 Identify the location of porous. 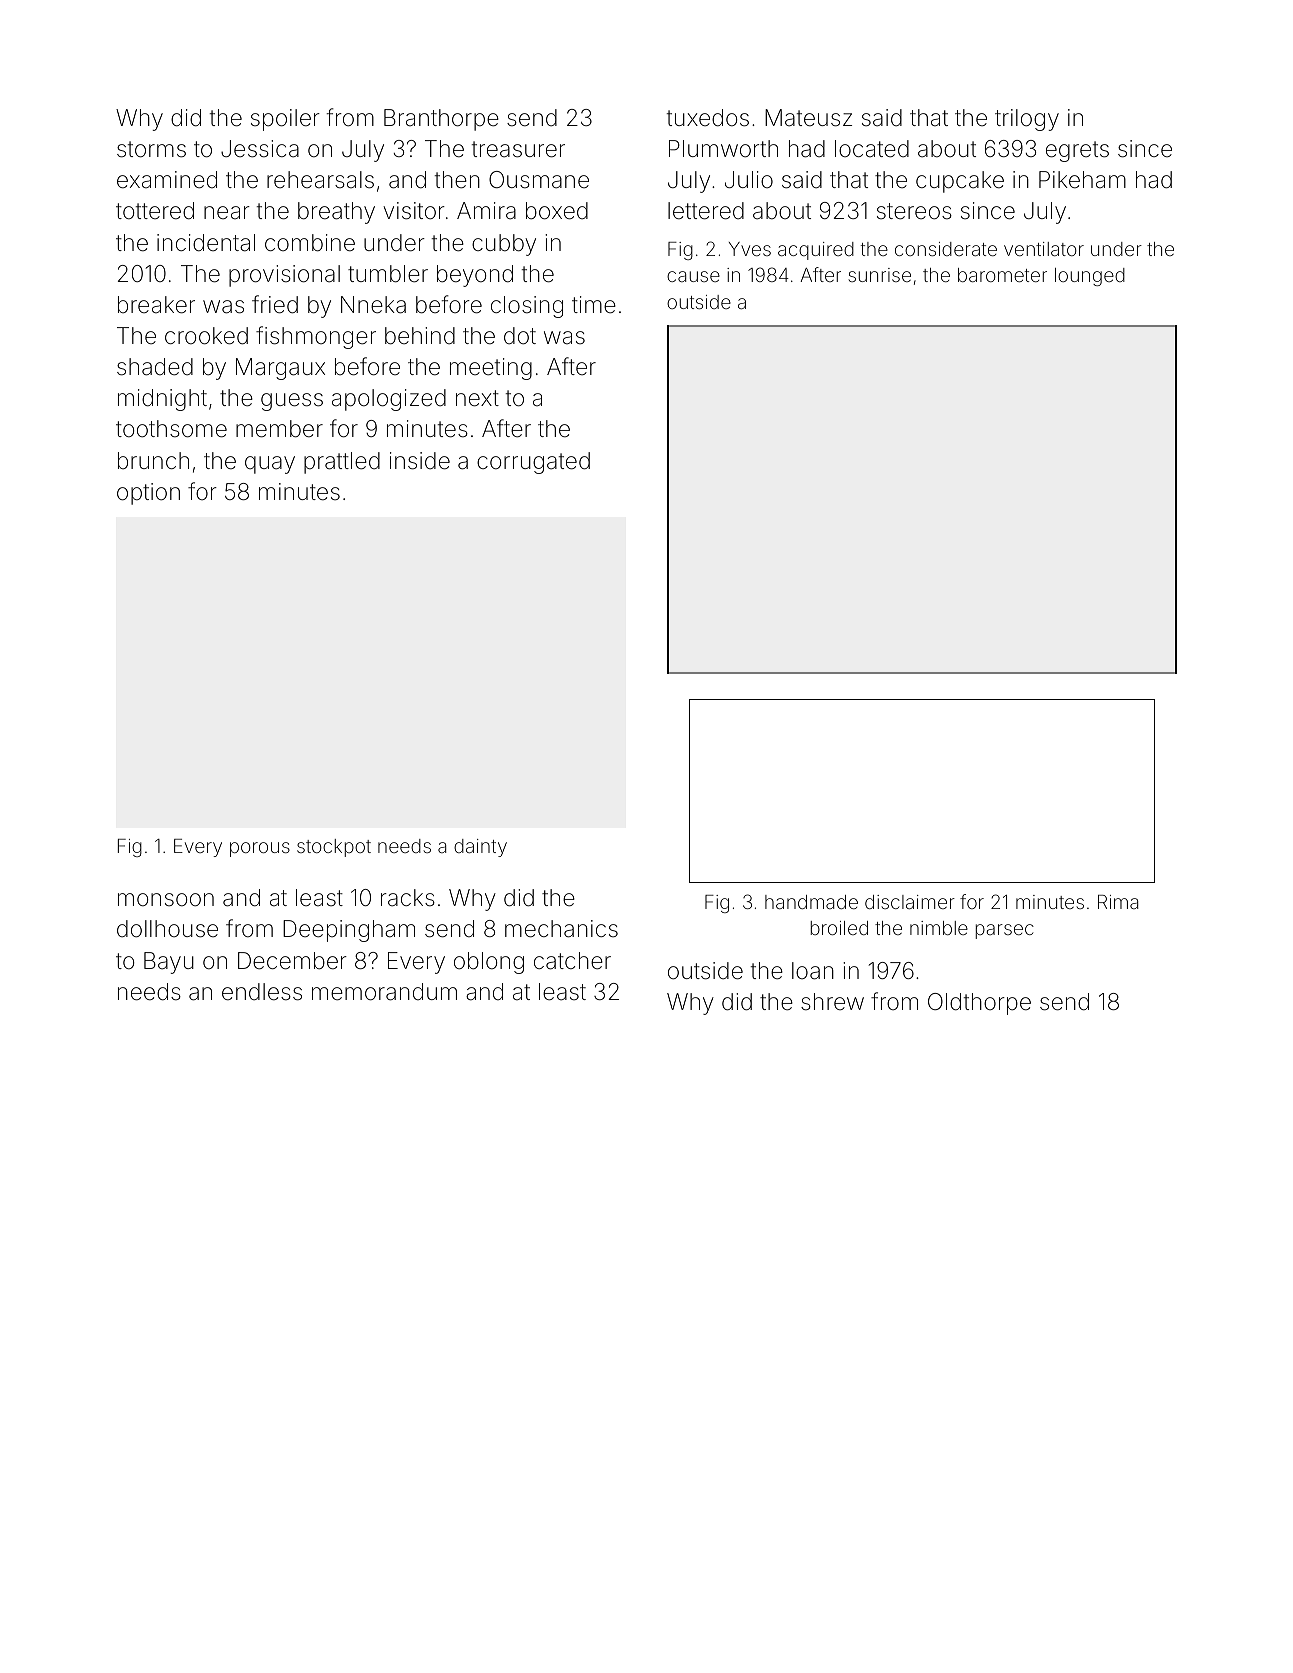
(260, 849).
